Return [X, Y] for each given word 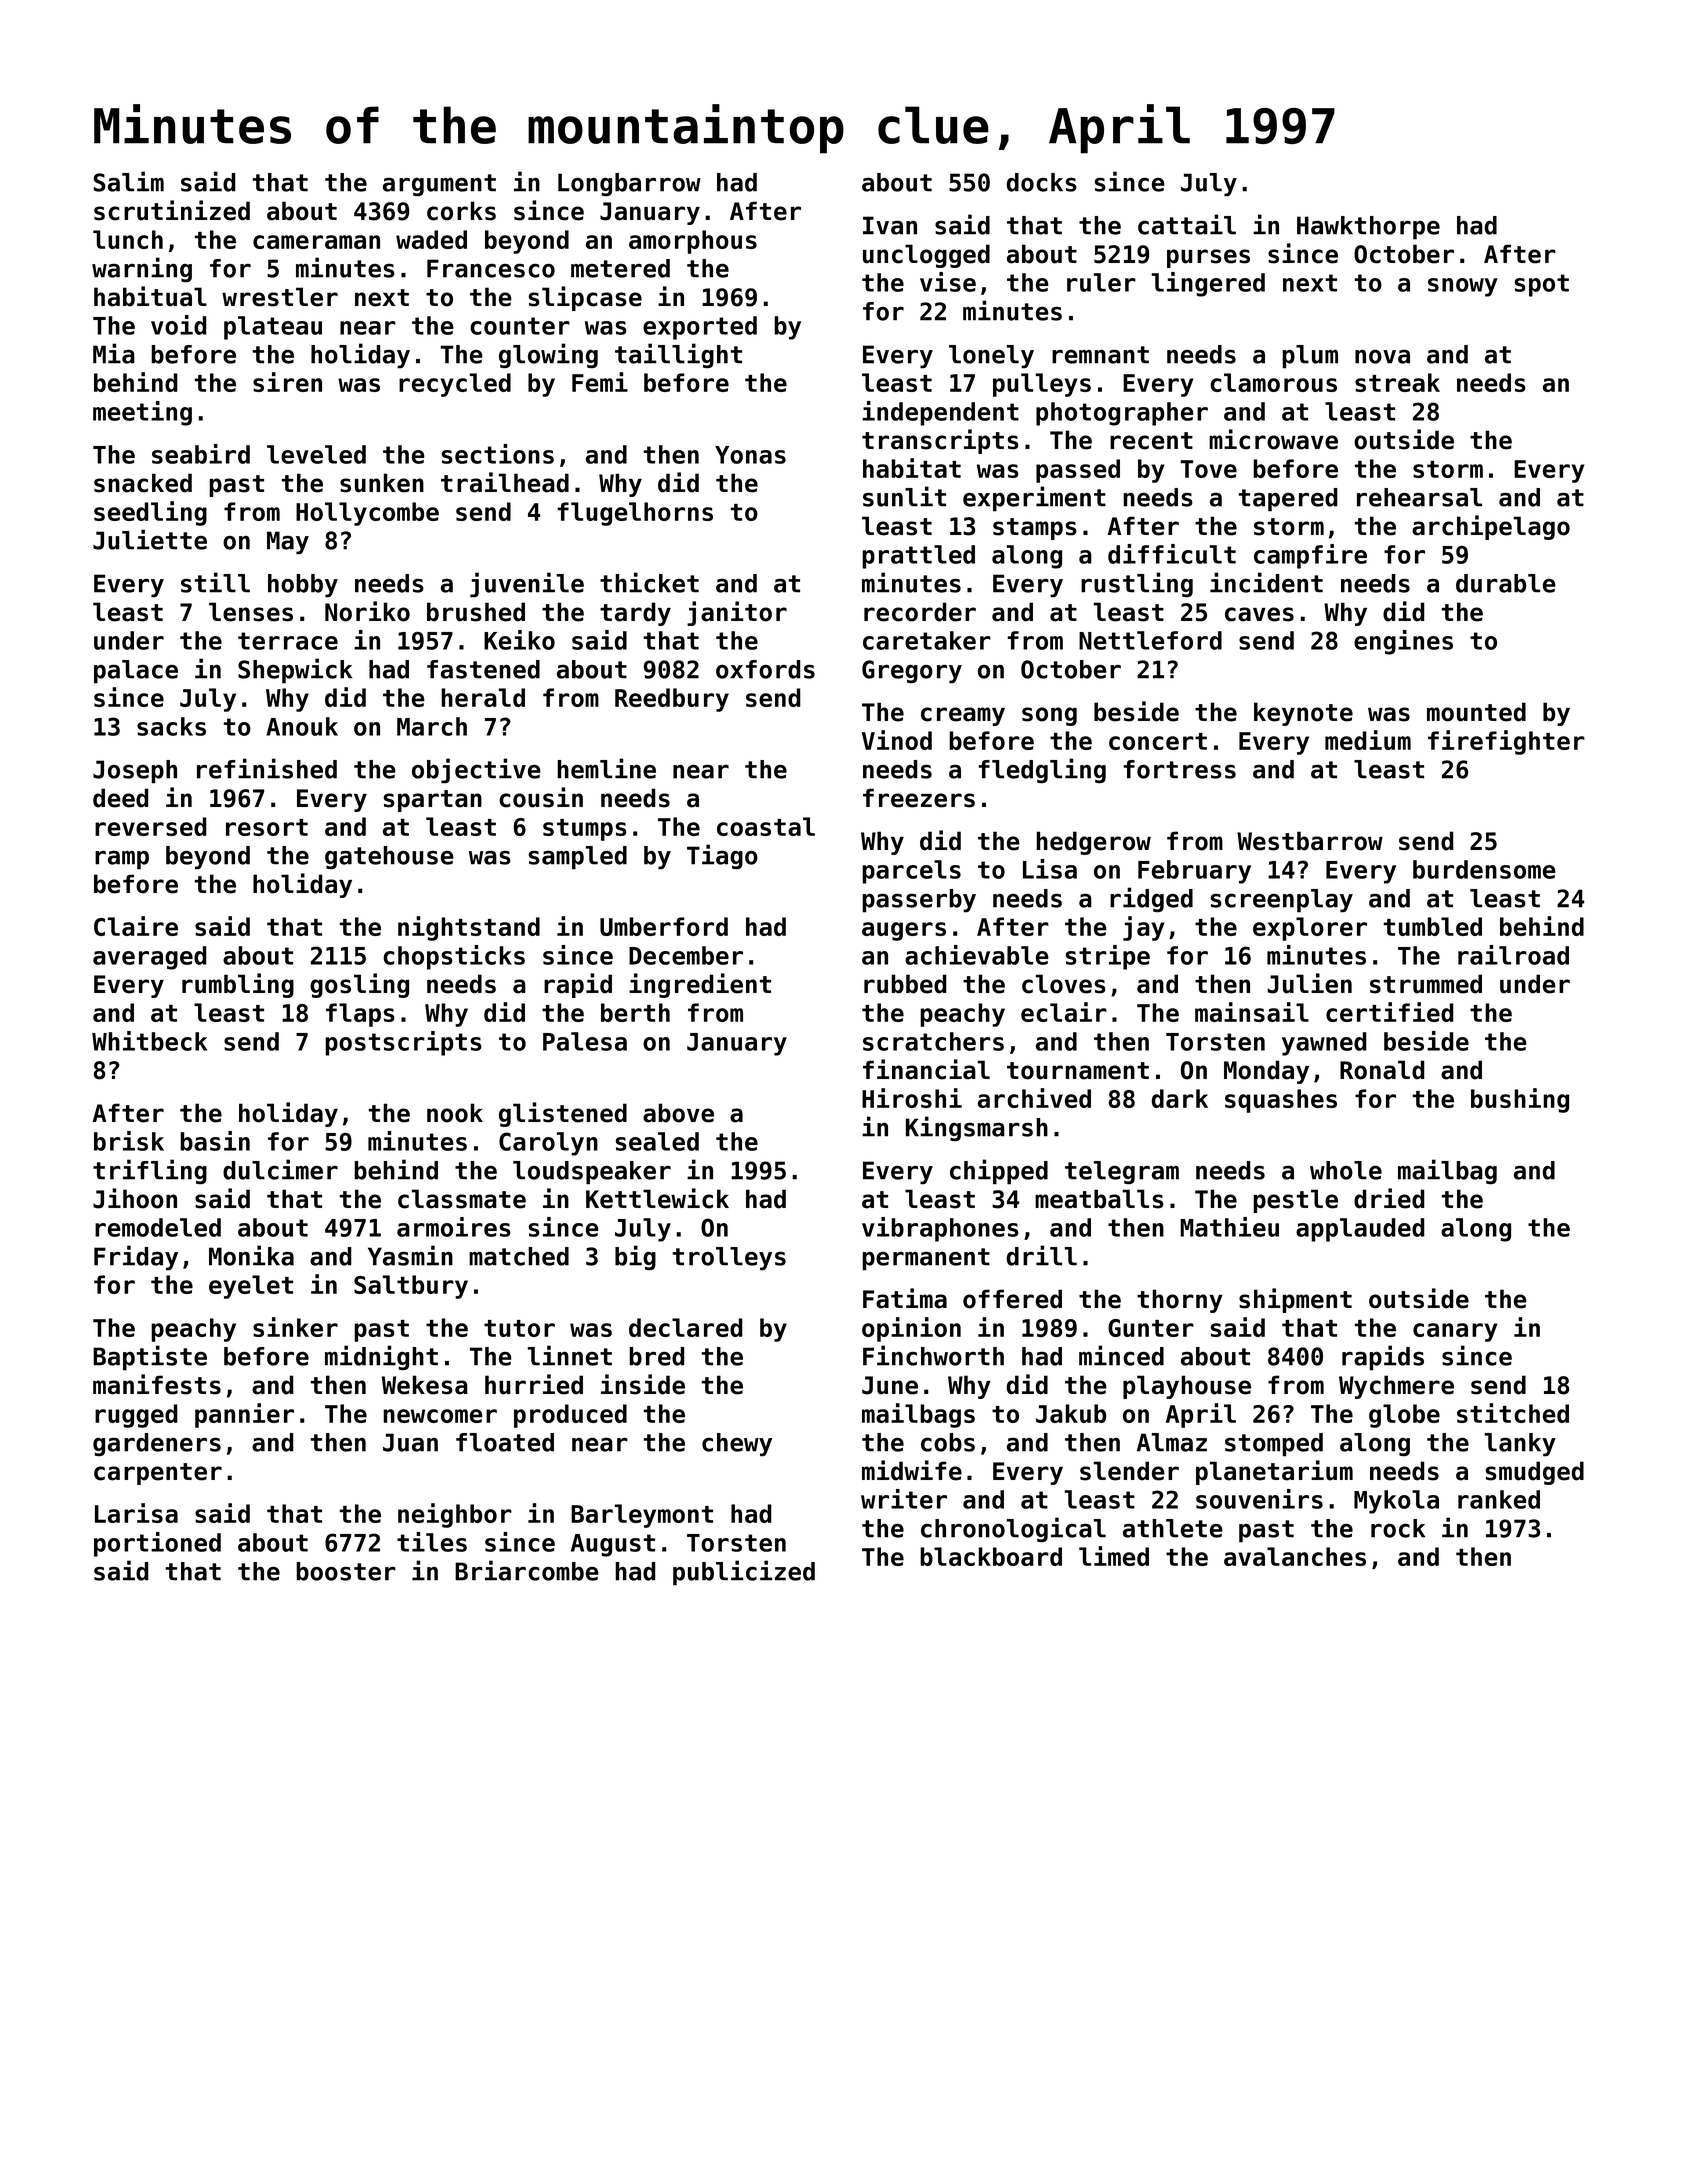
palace [136, 672]
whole [1346, 1170]
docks [1042, 182]
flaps [360, 1015]
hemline [606, 768]
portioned [157, 1544]
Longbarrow [629, 184]
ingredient [700, 985]
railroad [1513, 955]
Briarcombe [527, 1570]
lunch [128, 239]
